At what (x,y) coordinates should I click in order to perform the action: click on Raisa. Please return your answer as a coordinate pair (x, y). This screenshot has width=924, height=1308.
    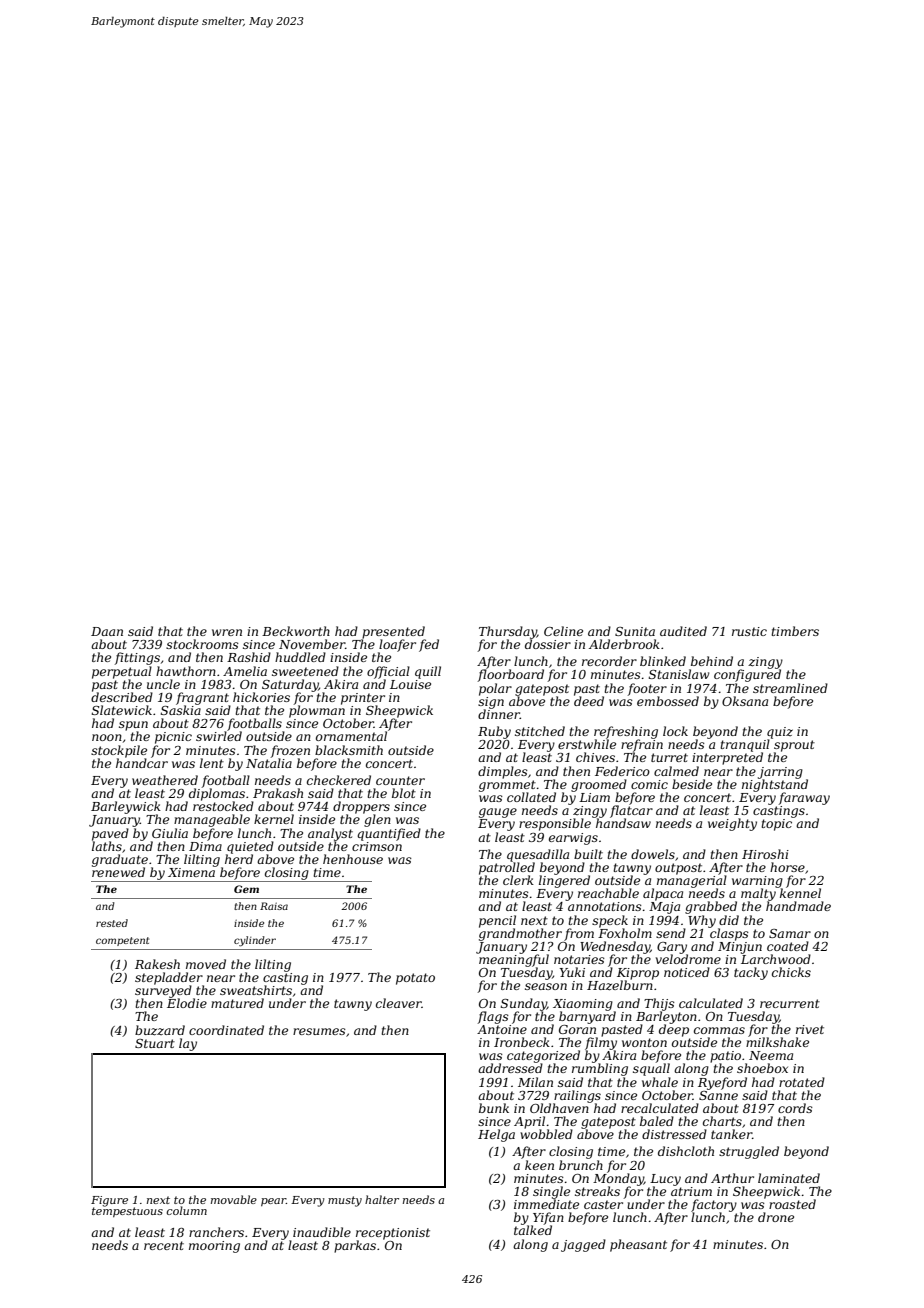
    Looking at the image, I should click on (274, 906).
